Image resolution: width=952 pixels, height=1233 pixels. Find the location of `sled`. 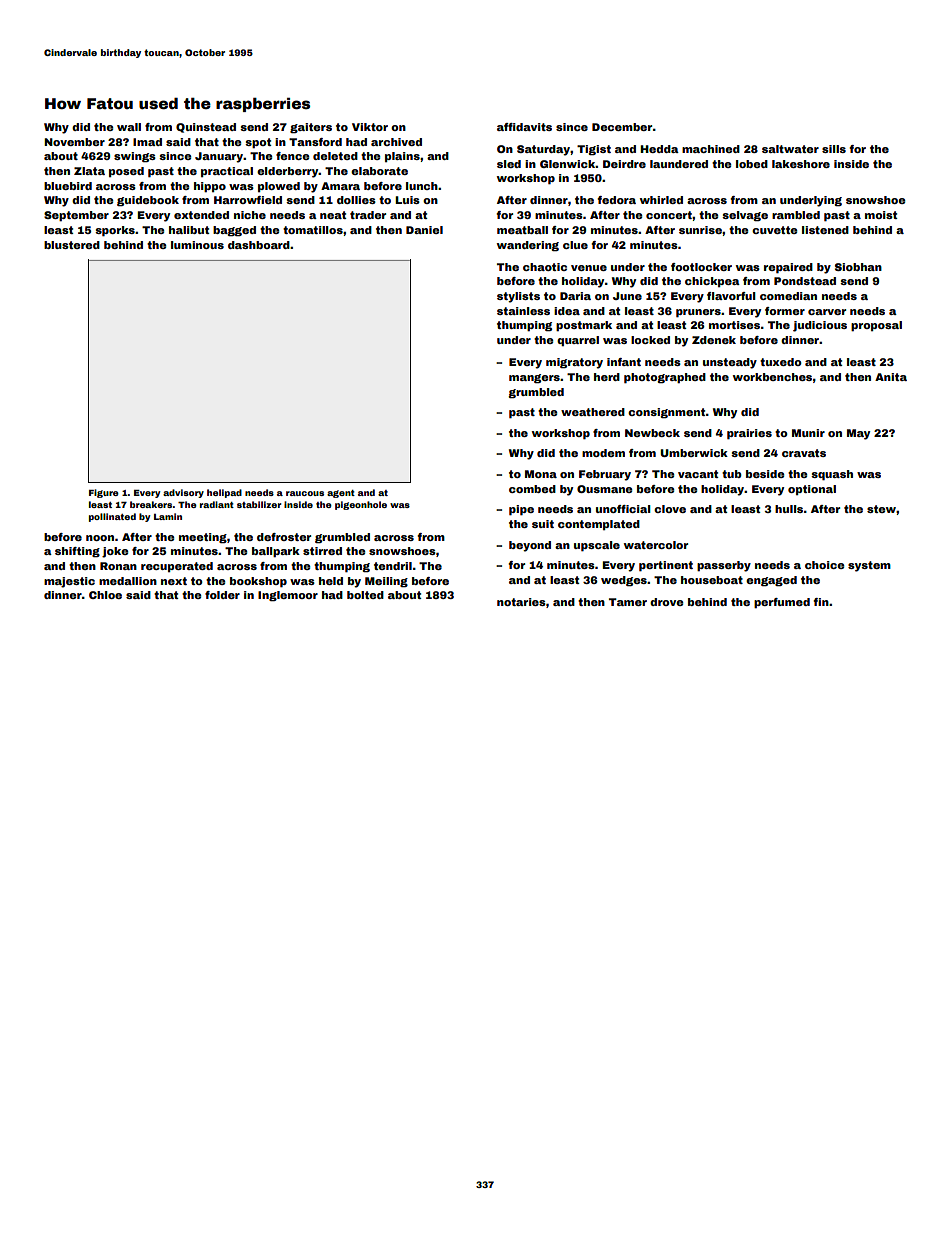

sled is located at coordinates (509, 164).
